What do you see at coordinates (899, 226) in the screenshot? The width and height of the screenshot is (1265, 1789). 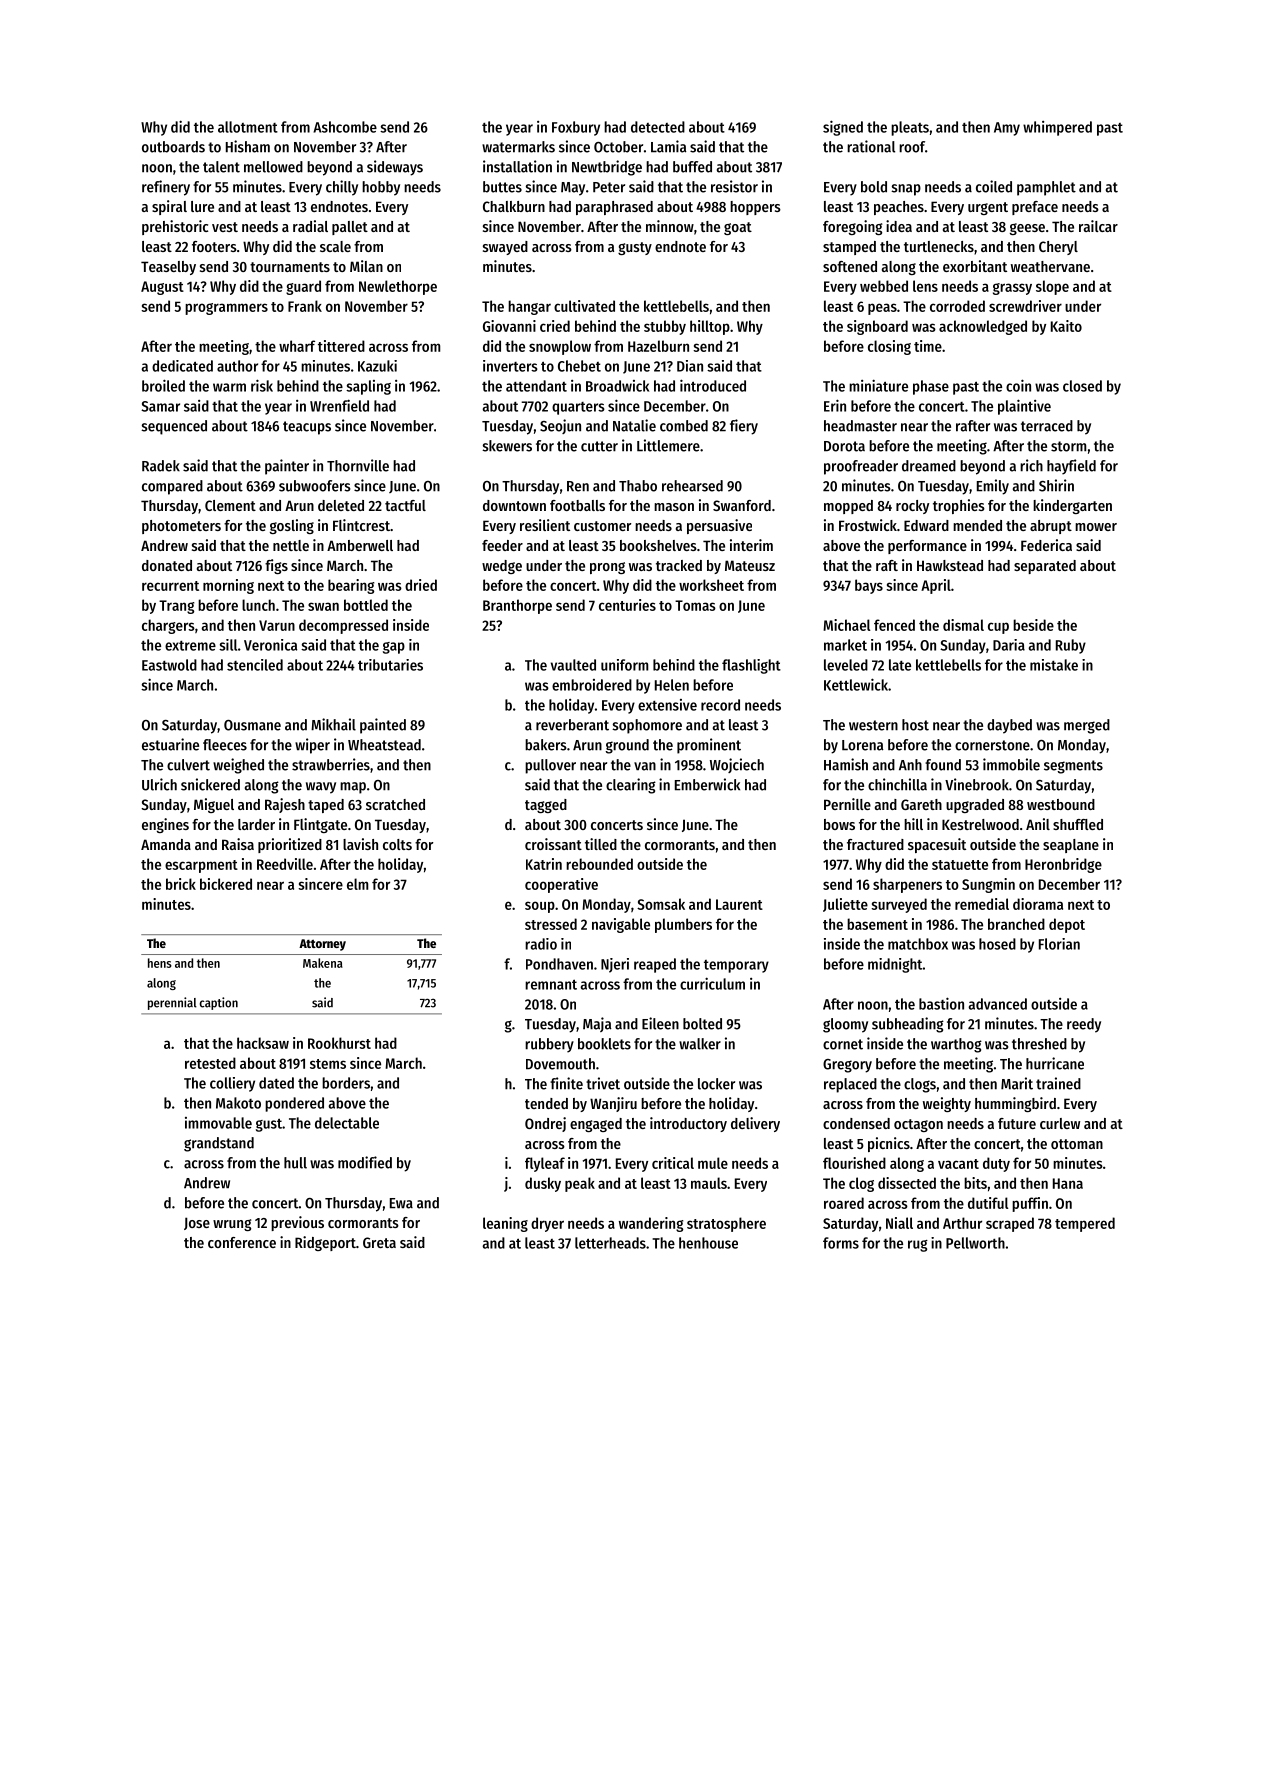 I see `idea` at bounding box center [899, 226].
